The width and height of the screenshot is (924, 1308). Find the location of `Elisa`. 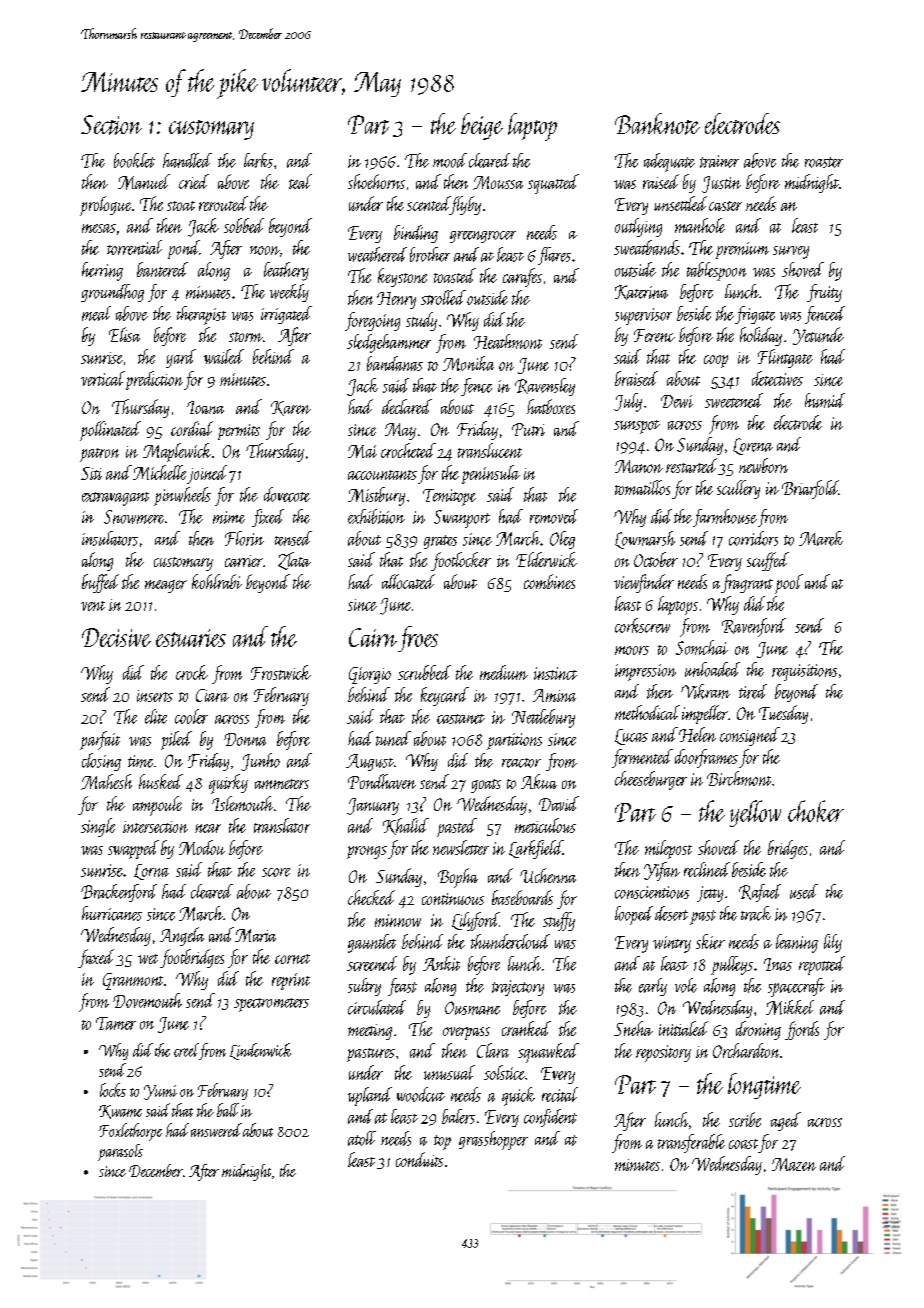

Elisa is located at coordinates (124, 334).
